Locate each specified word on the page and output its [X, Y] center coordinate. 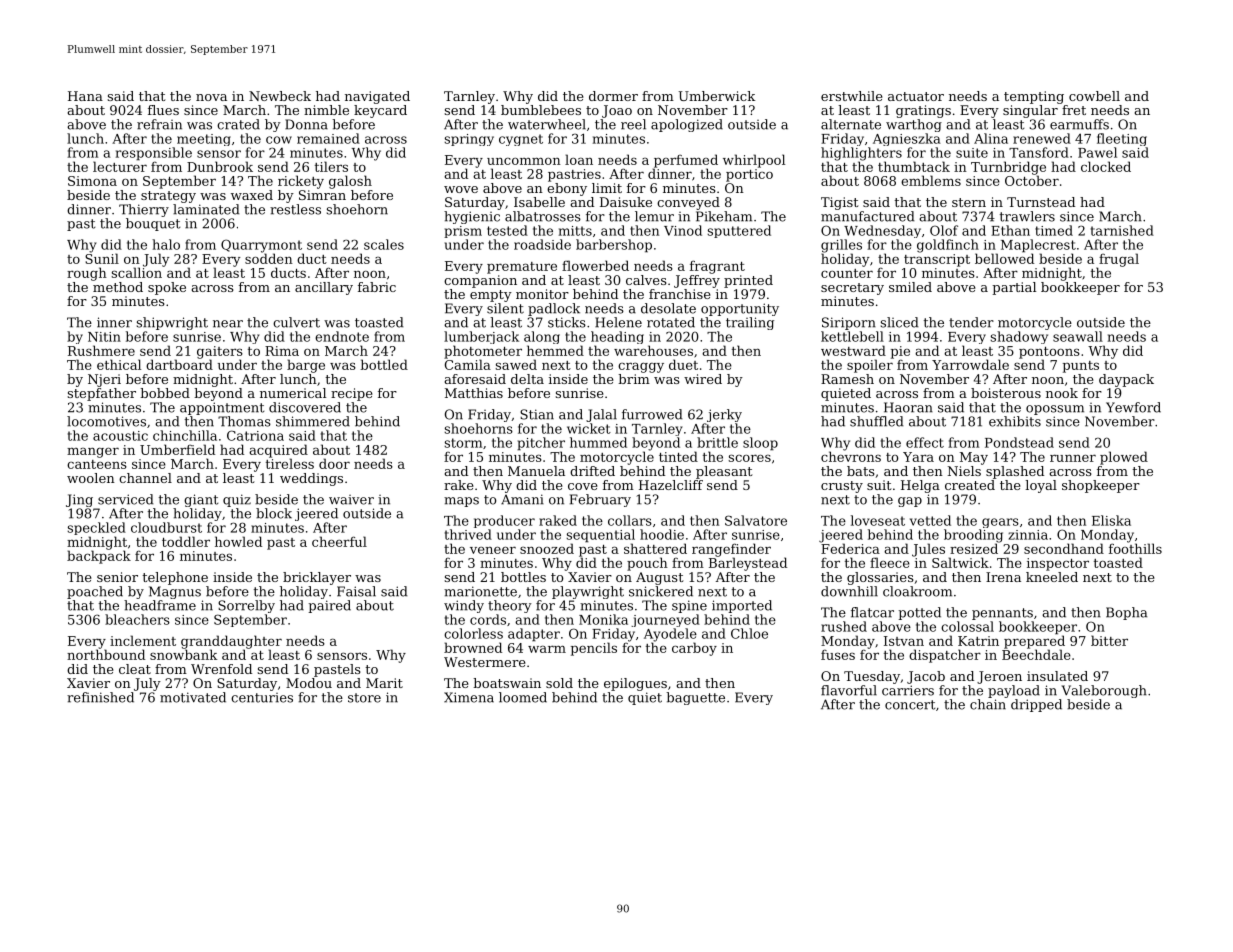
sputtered [739, 231]
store [364, 698]
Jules [928, 550]
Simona [92, 181]
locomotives [106, 421]
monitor [542, 294]
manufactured [868, 216]
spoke [167, 288]
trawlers [1027, 216]
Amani [522, 499]
